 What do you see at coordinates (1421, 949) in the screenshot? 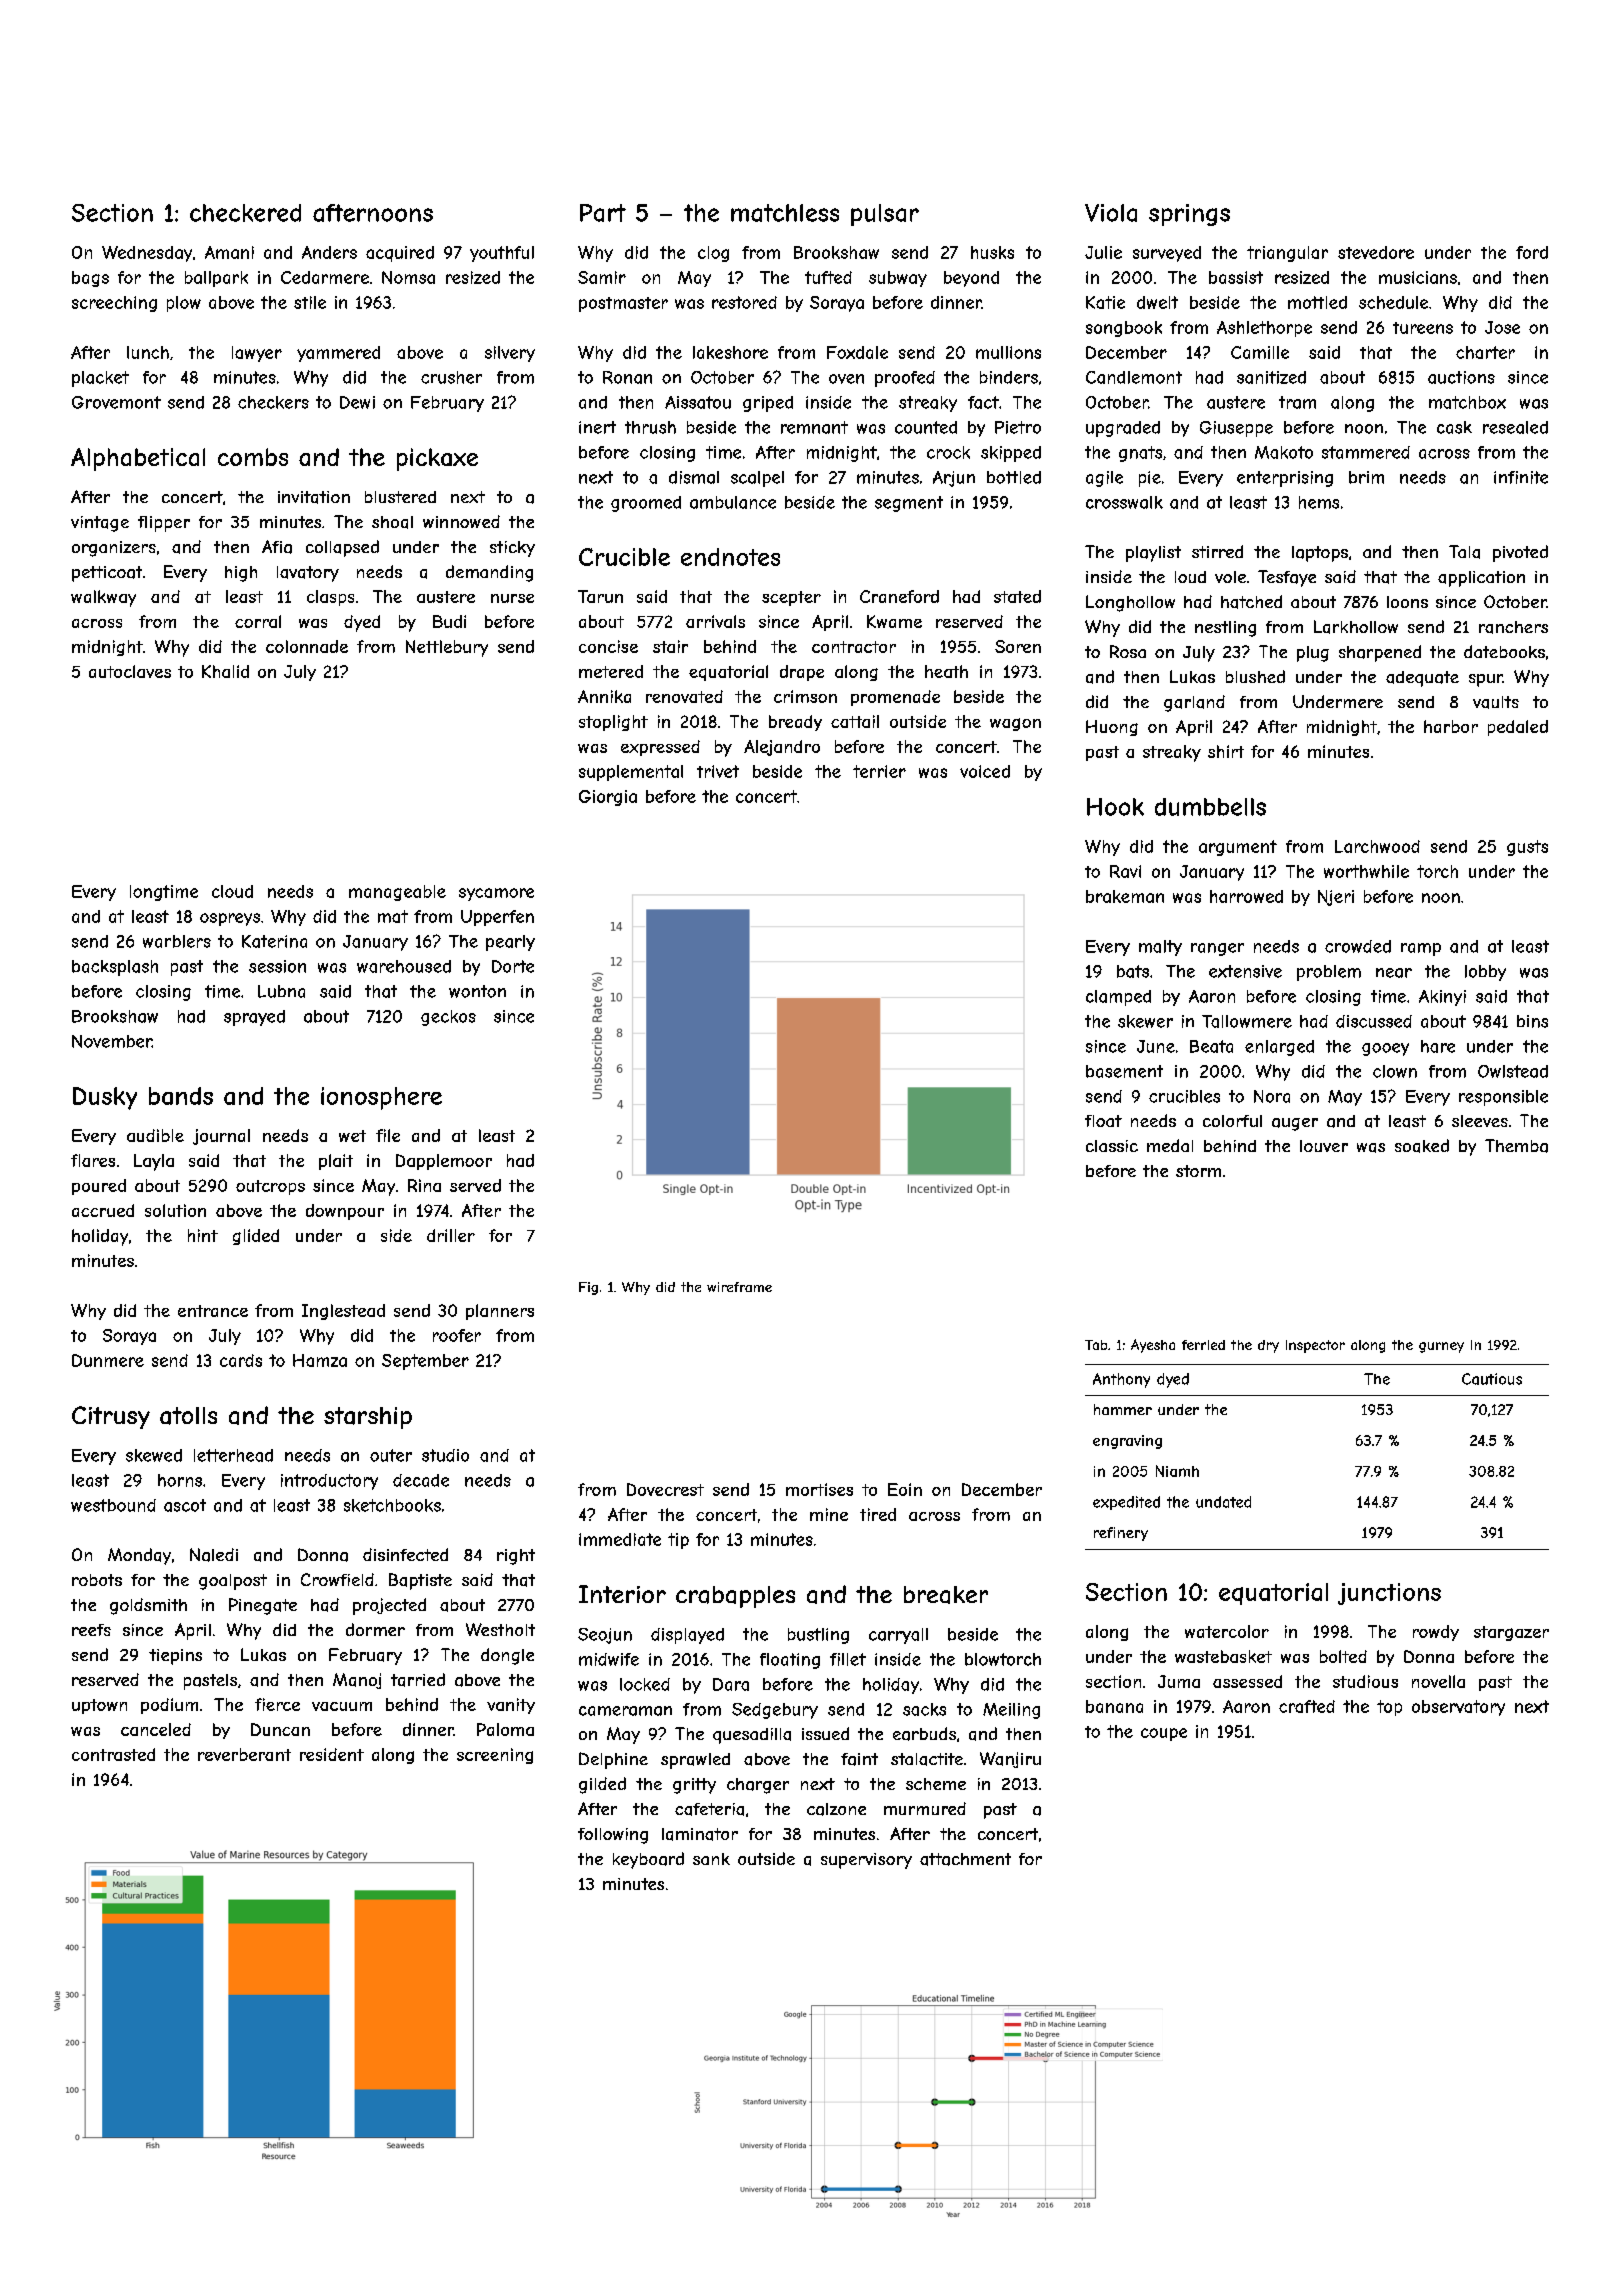
I see `ramp` at bounding box center [1421, 949].
